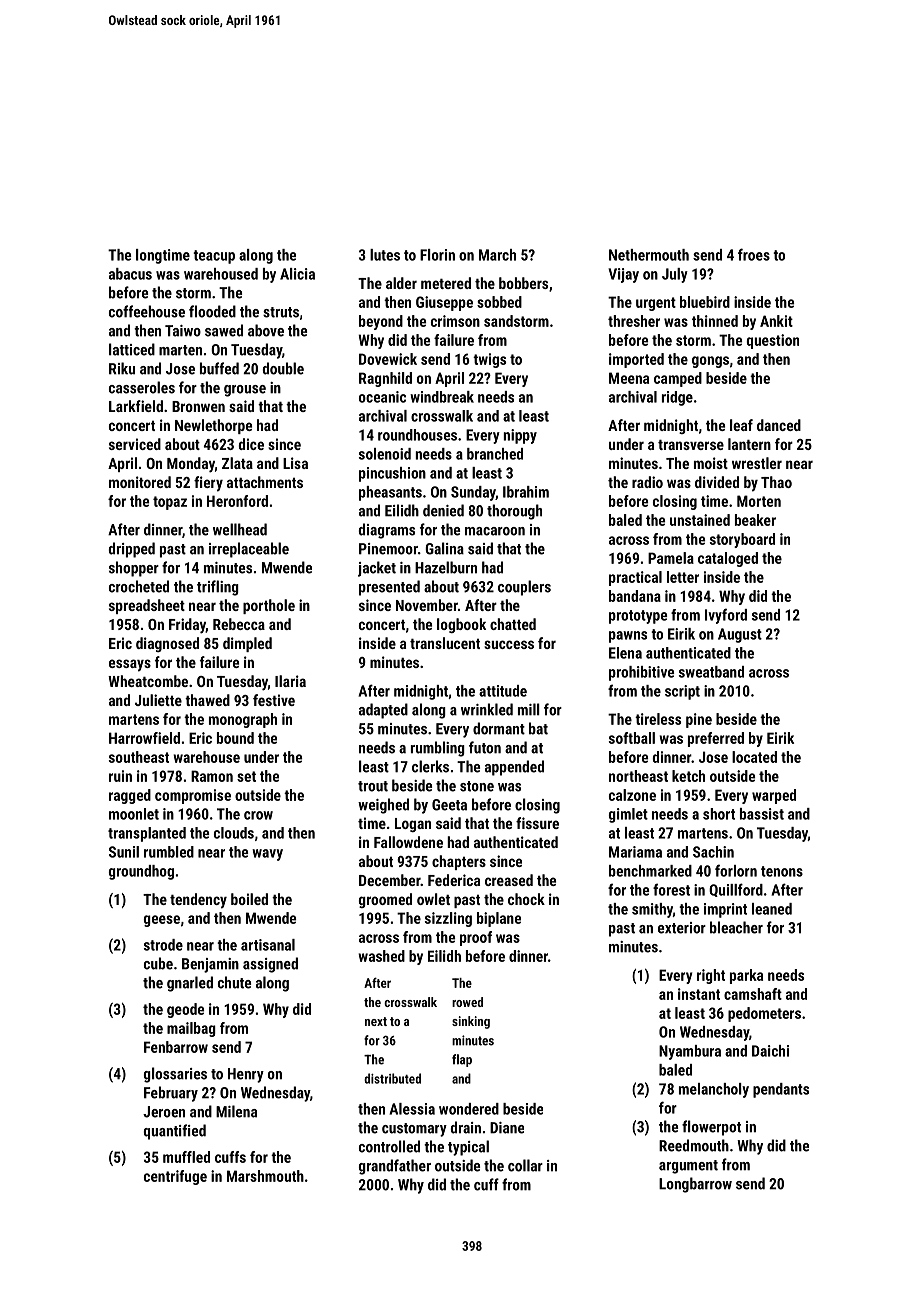 The image size is (924, 1308). What do you see at coordinates (132, 550) in the screenshot?
I see `dripped` at bounding box center [132, 550].
